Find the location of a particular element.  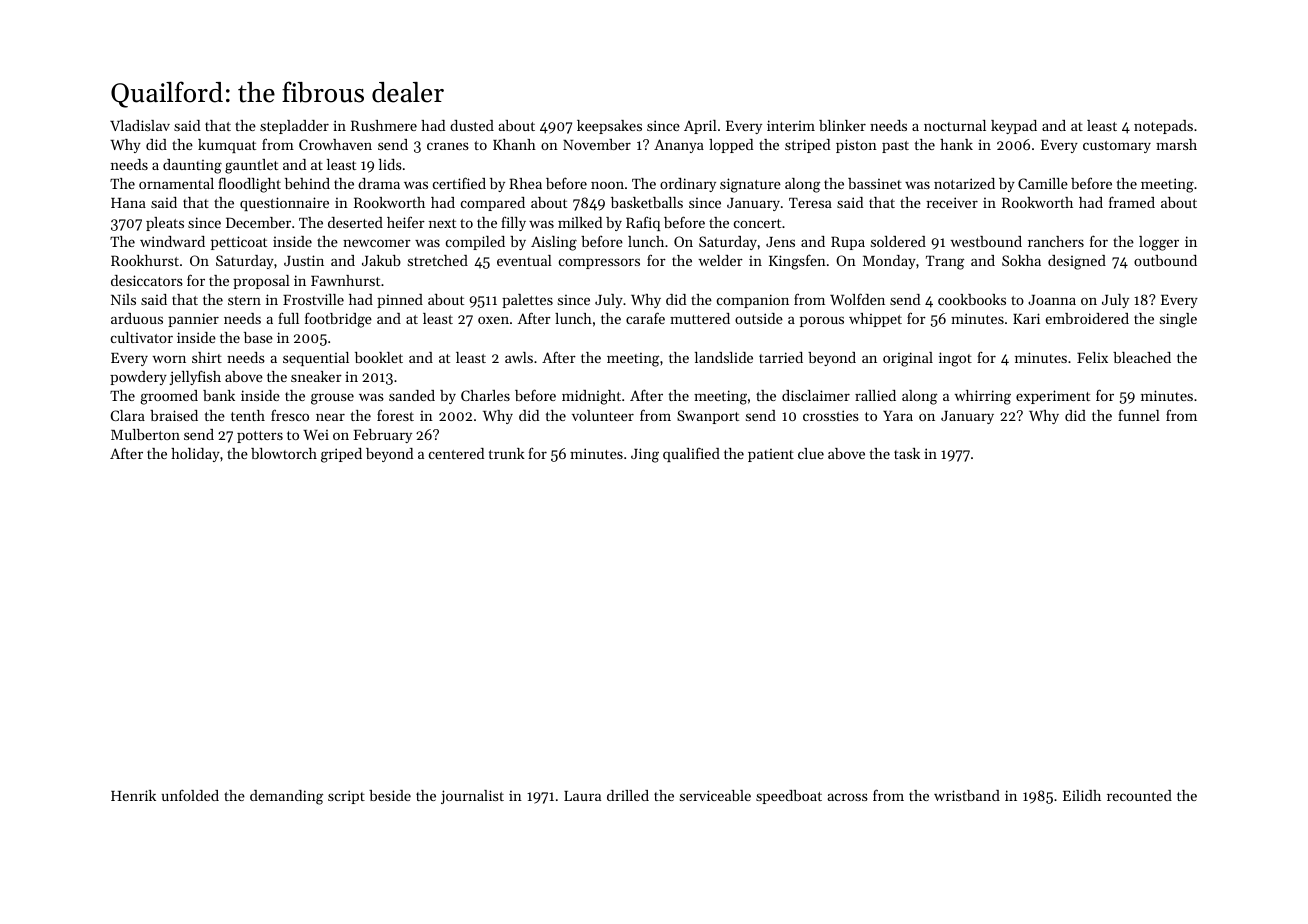

Henrik is located at coordinates (133, 795).
